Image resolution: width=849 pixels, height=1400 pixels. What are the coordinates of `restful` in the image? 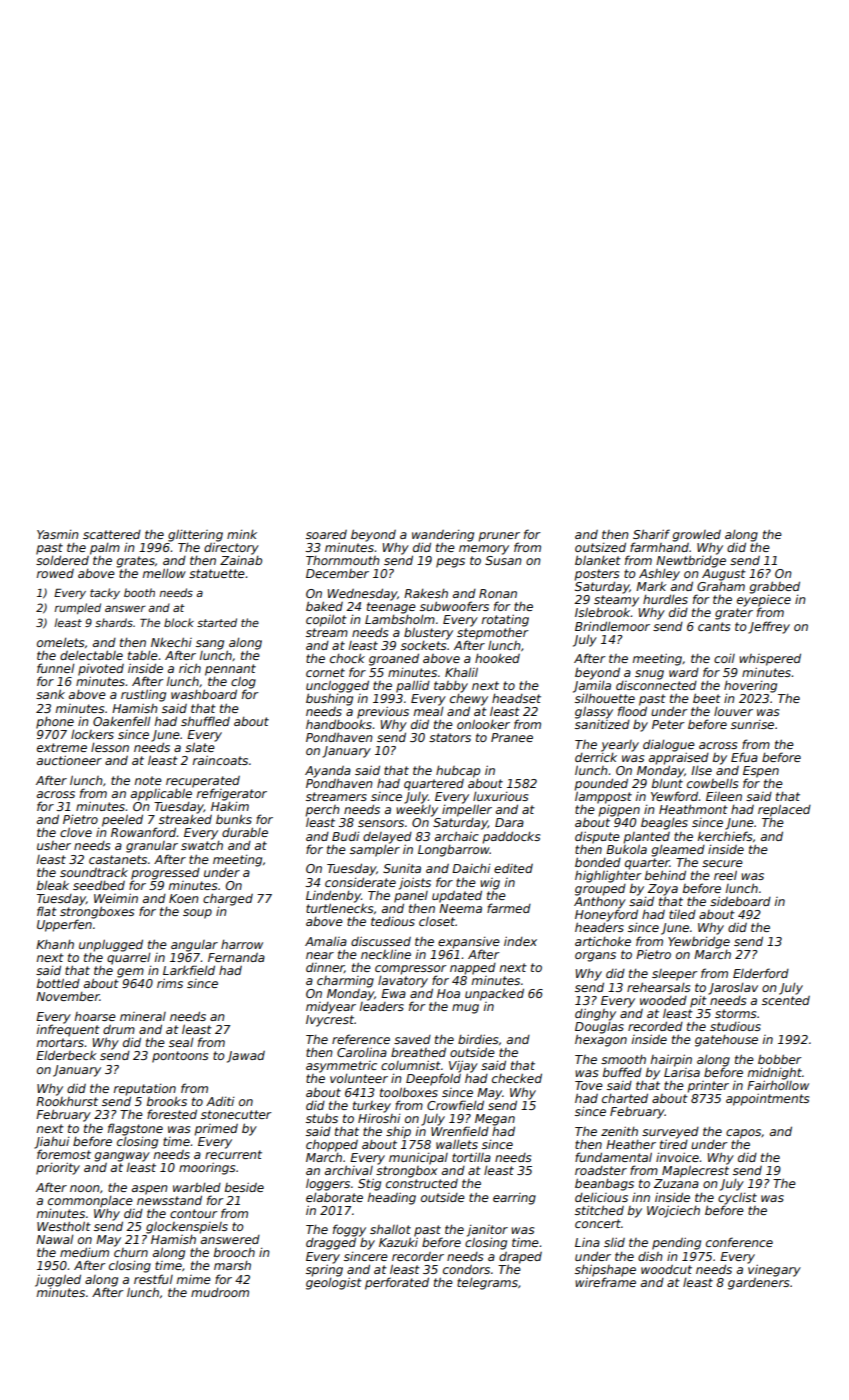 It's located at (153, 1279).
